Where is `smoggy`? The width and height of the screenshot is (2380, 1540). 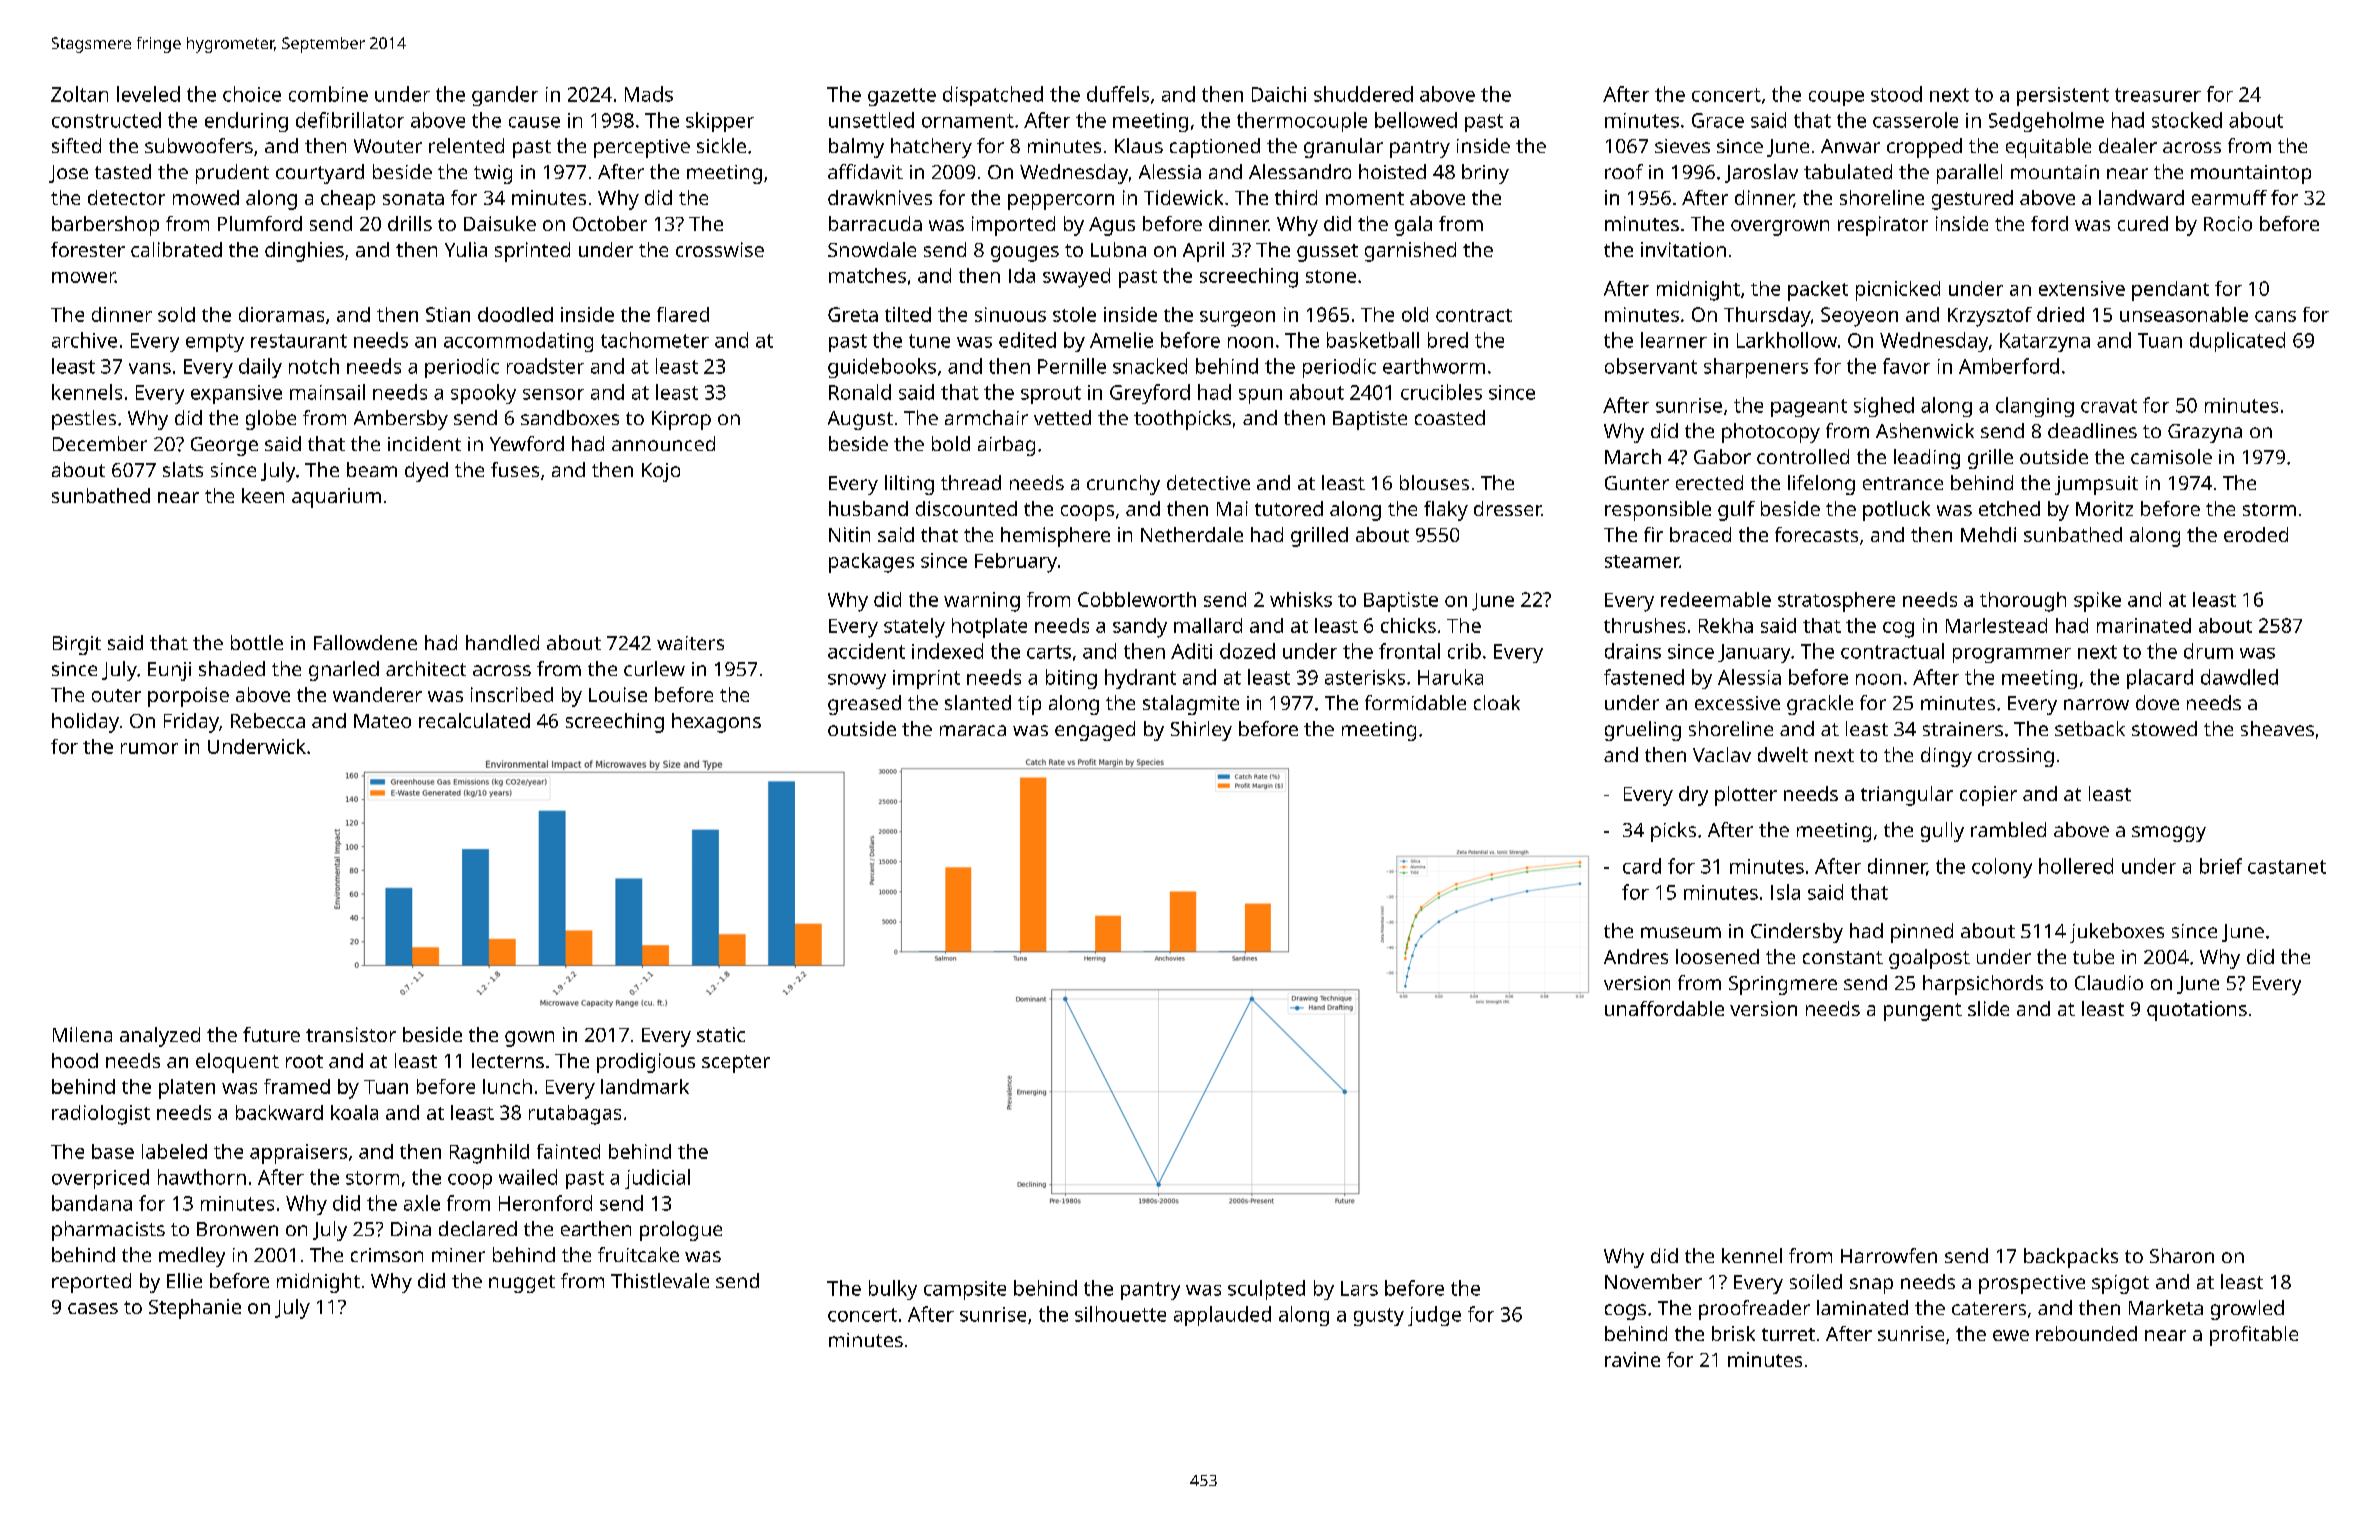 smoggy is located at coordinates (2169, 834).
